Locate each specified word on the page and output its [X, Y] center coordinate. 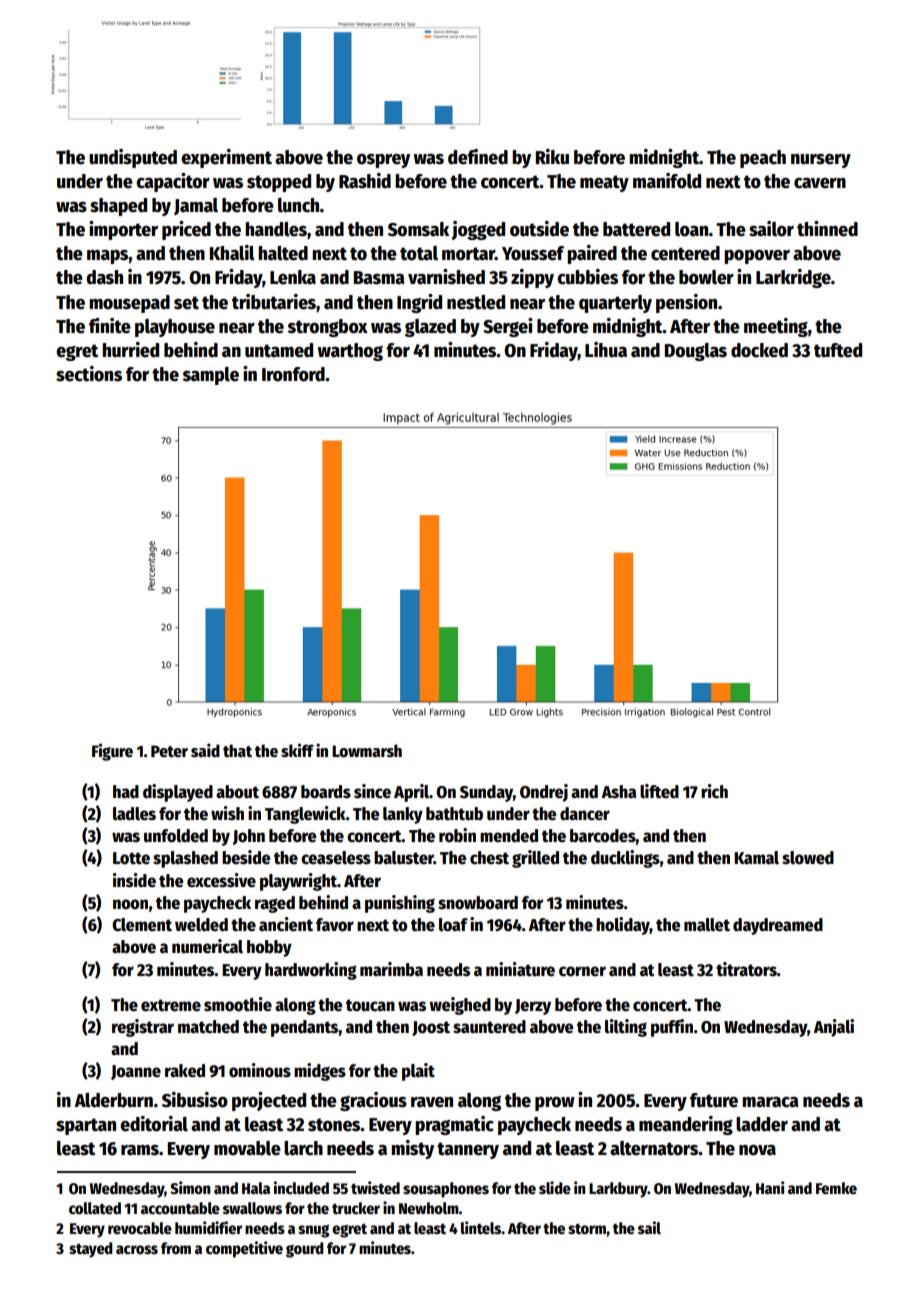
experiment [226, 158]
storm [587, 1229]
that [237, 750]
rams [140, 1150]
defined [478, 157]
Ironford [293, 374]
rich [714, 791]
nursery [821, 161]
